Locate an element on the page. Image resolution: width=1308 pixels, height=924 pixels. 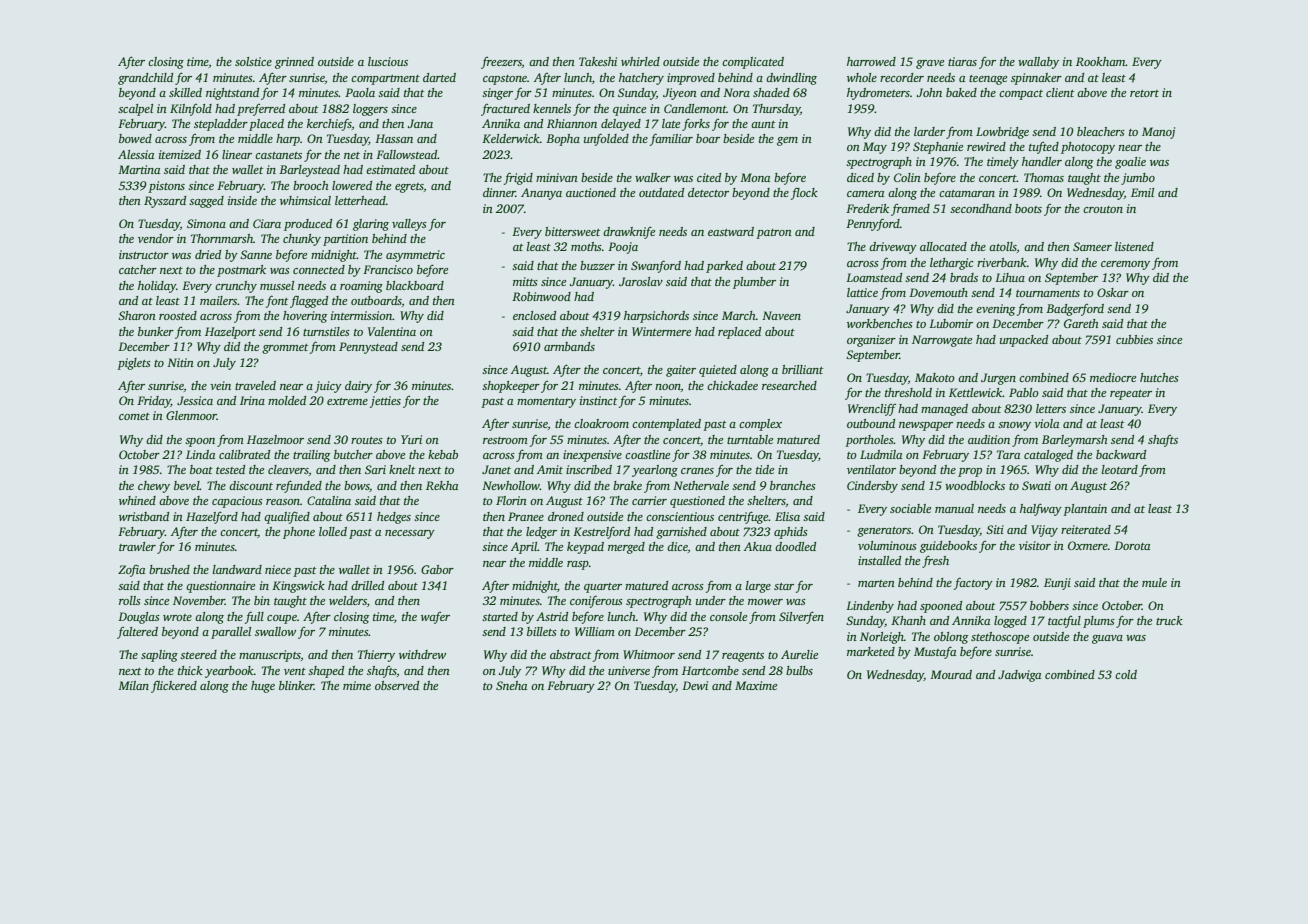
large is located at coordinates (758, 587).
